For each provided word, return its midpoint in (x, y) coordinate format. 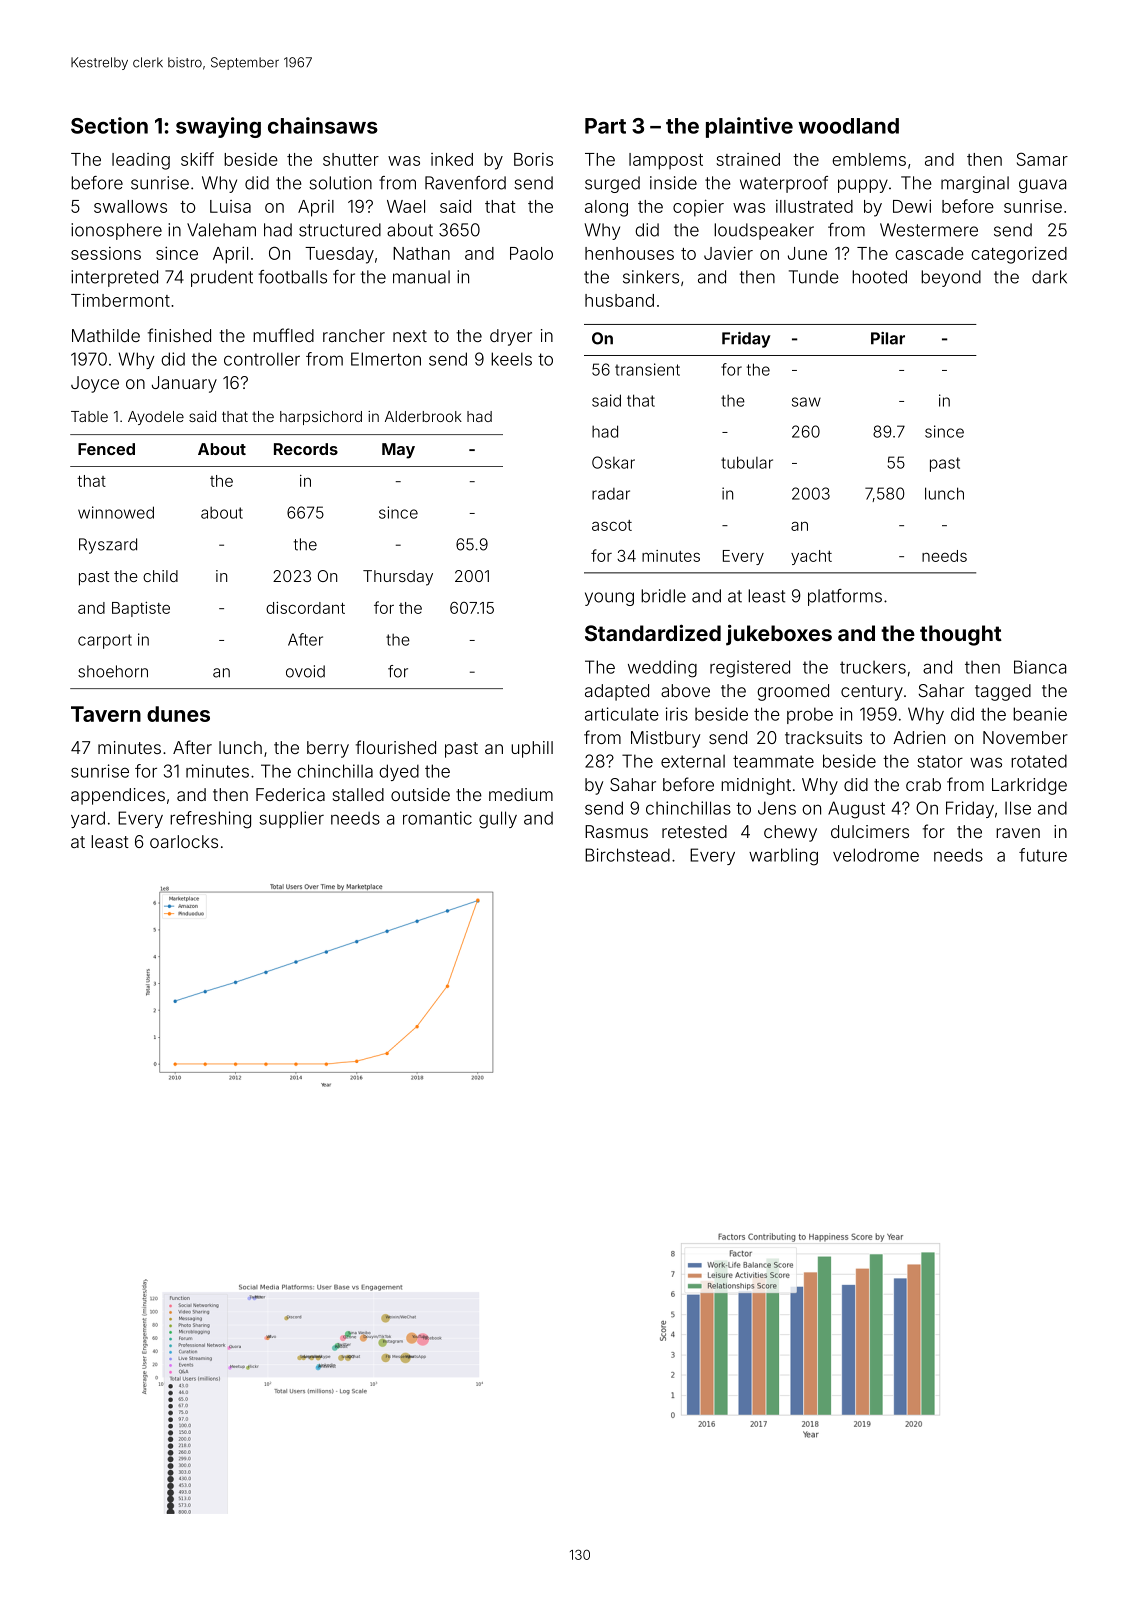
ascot (612, 525)
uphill (532, 749)
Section (109, 125)
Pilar (888, 338)
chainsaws (323, 125)
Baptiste (141, 609)
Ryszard (108, 546)
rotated (1039, 761)
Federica (290, 794)
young (609, 599)
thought (961, 635)
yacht (811, 557)
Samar (1042, 159)
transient (647, 369)
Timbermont (120, 300)
